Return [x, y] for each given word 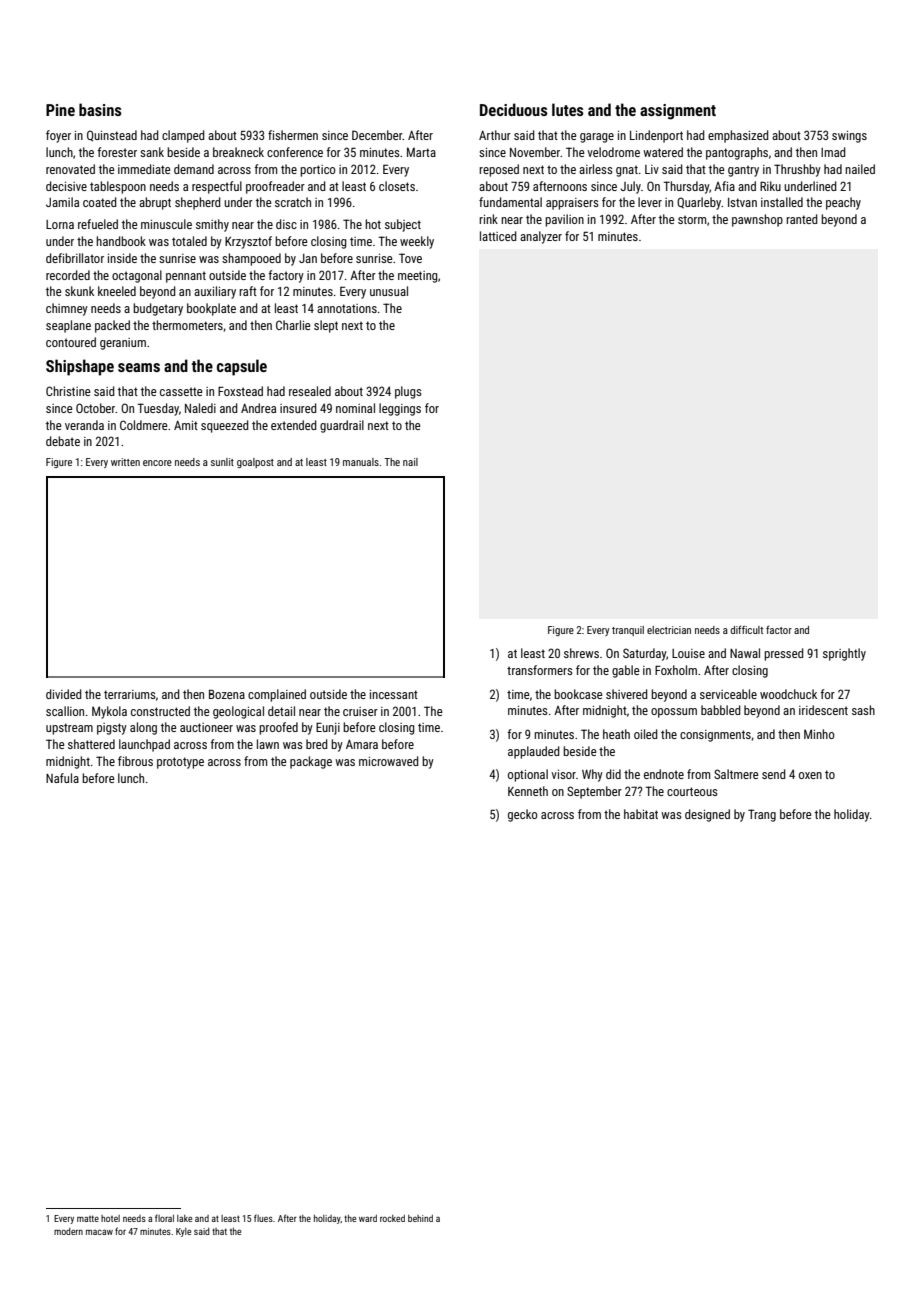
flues [263, 1218]
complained [277, 695]
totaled [189, 241]
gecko [523, 815]
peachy [843, 203]
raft [248, 291]
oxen [810, 775]
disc [286, 224]
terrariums [130, 694]
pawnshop [757, 220]
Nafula [62, 778]
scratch [293, 202]
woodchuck [788, 694]
